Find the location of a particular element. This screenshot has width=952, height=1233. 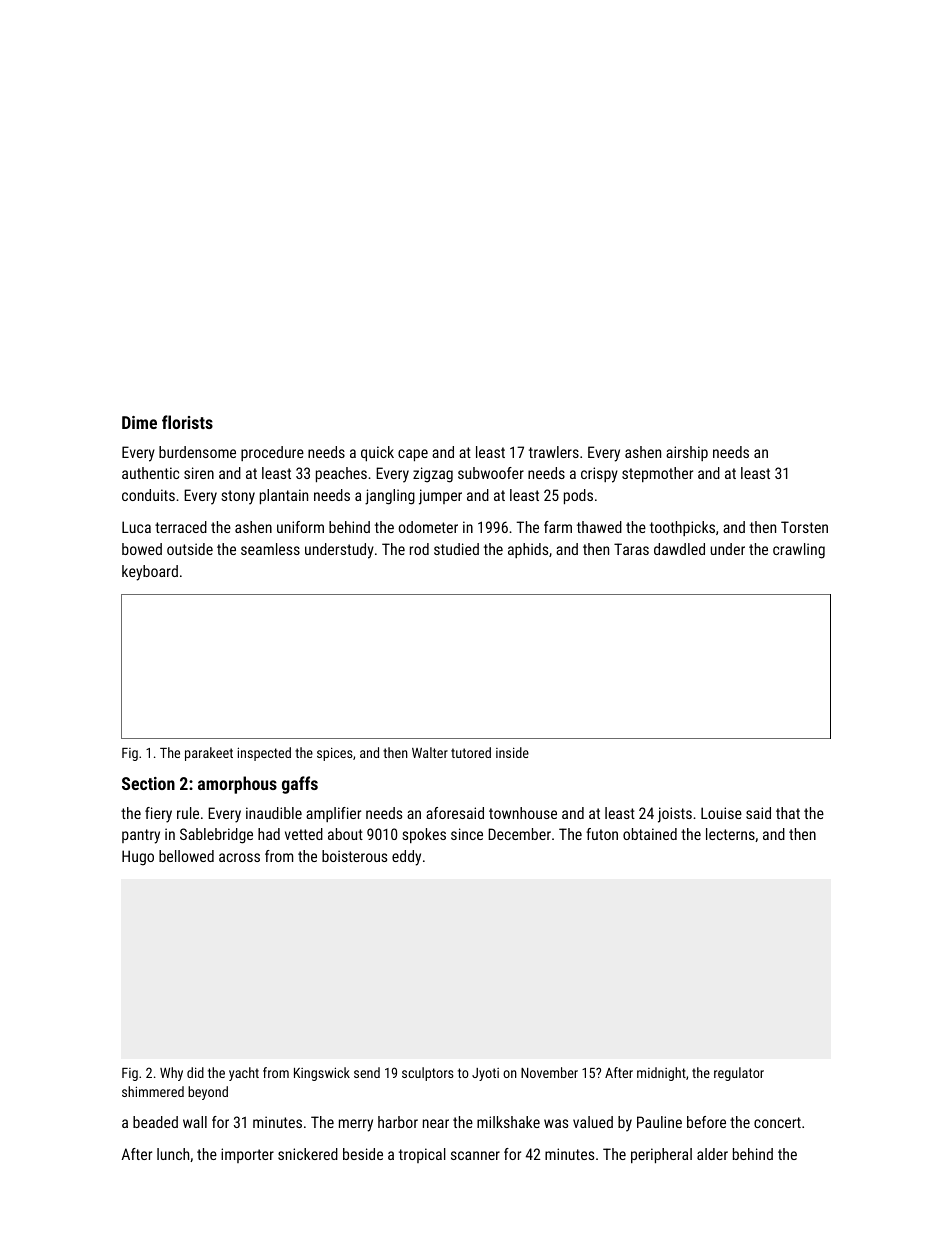

spices is located at coordinates (335, 754).
